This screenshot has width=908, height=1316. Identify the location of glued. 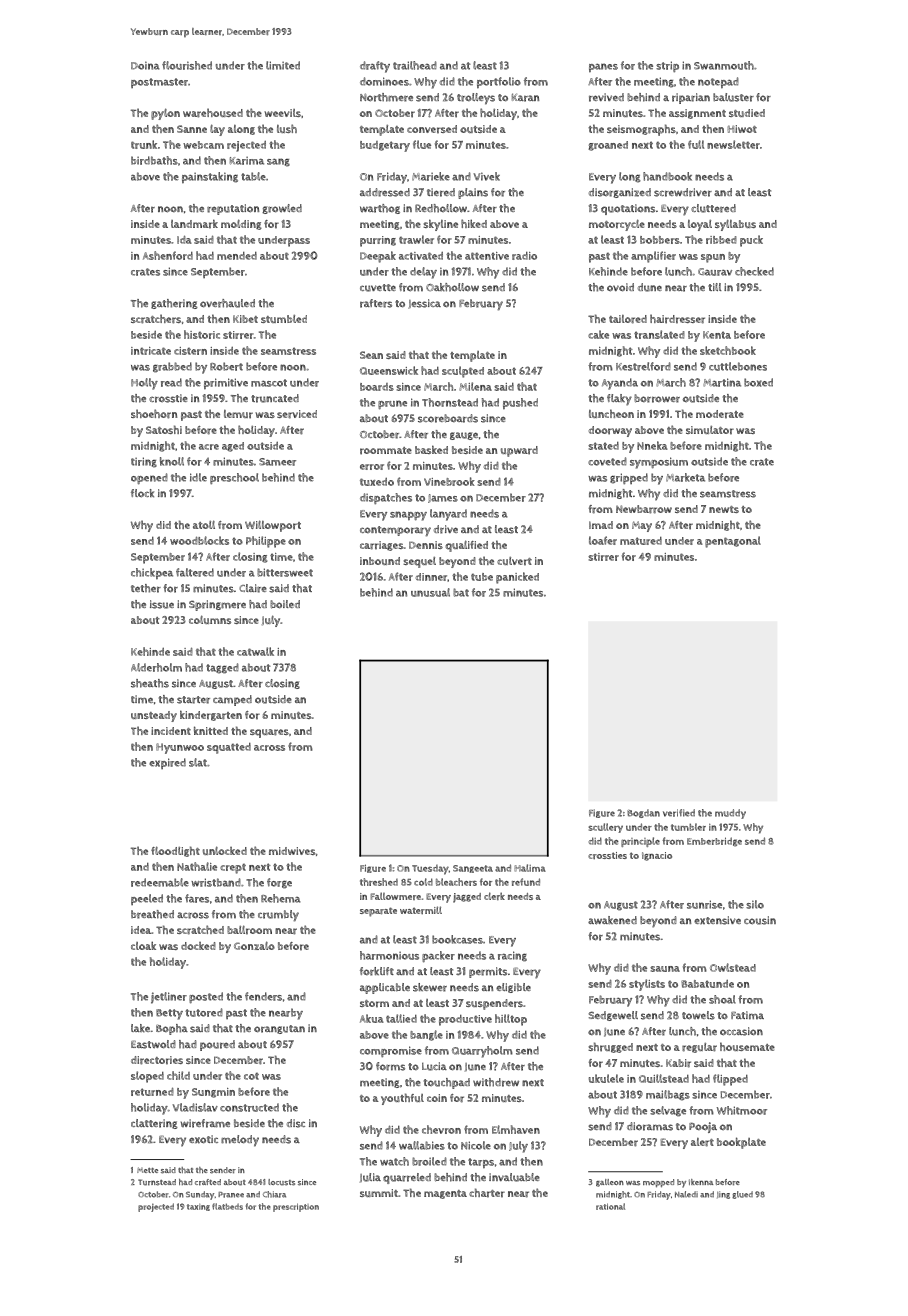
(742, 1195).
